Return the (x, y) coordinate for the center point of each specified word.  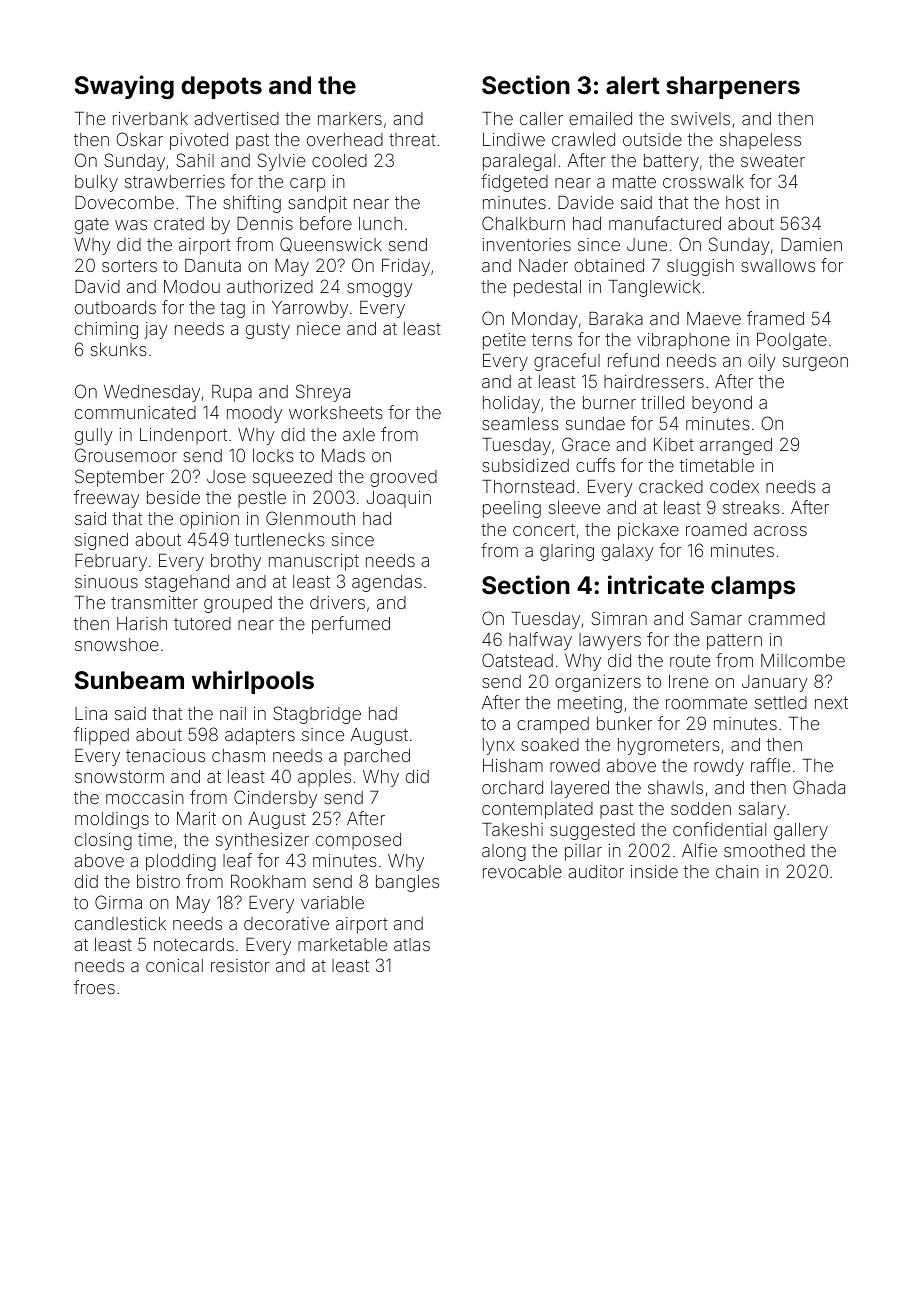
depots (221, 87)
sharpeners (733, 87)
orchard (512, 787)
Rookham (268, 881)
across (780, 531)
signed (101, 541)
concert (544, 530)
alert (633, 85)
